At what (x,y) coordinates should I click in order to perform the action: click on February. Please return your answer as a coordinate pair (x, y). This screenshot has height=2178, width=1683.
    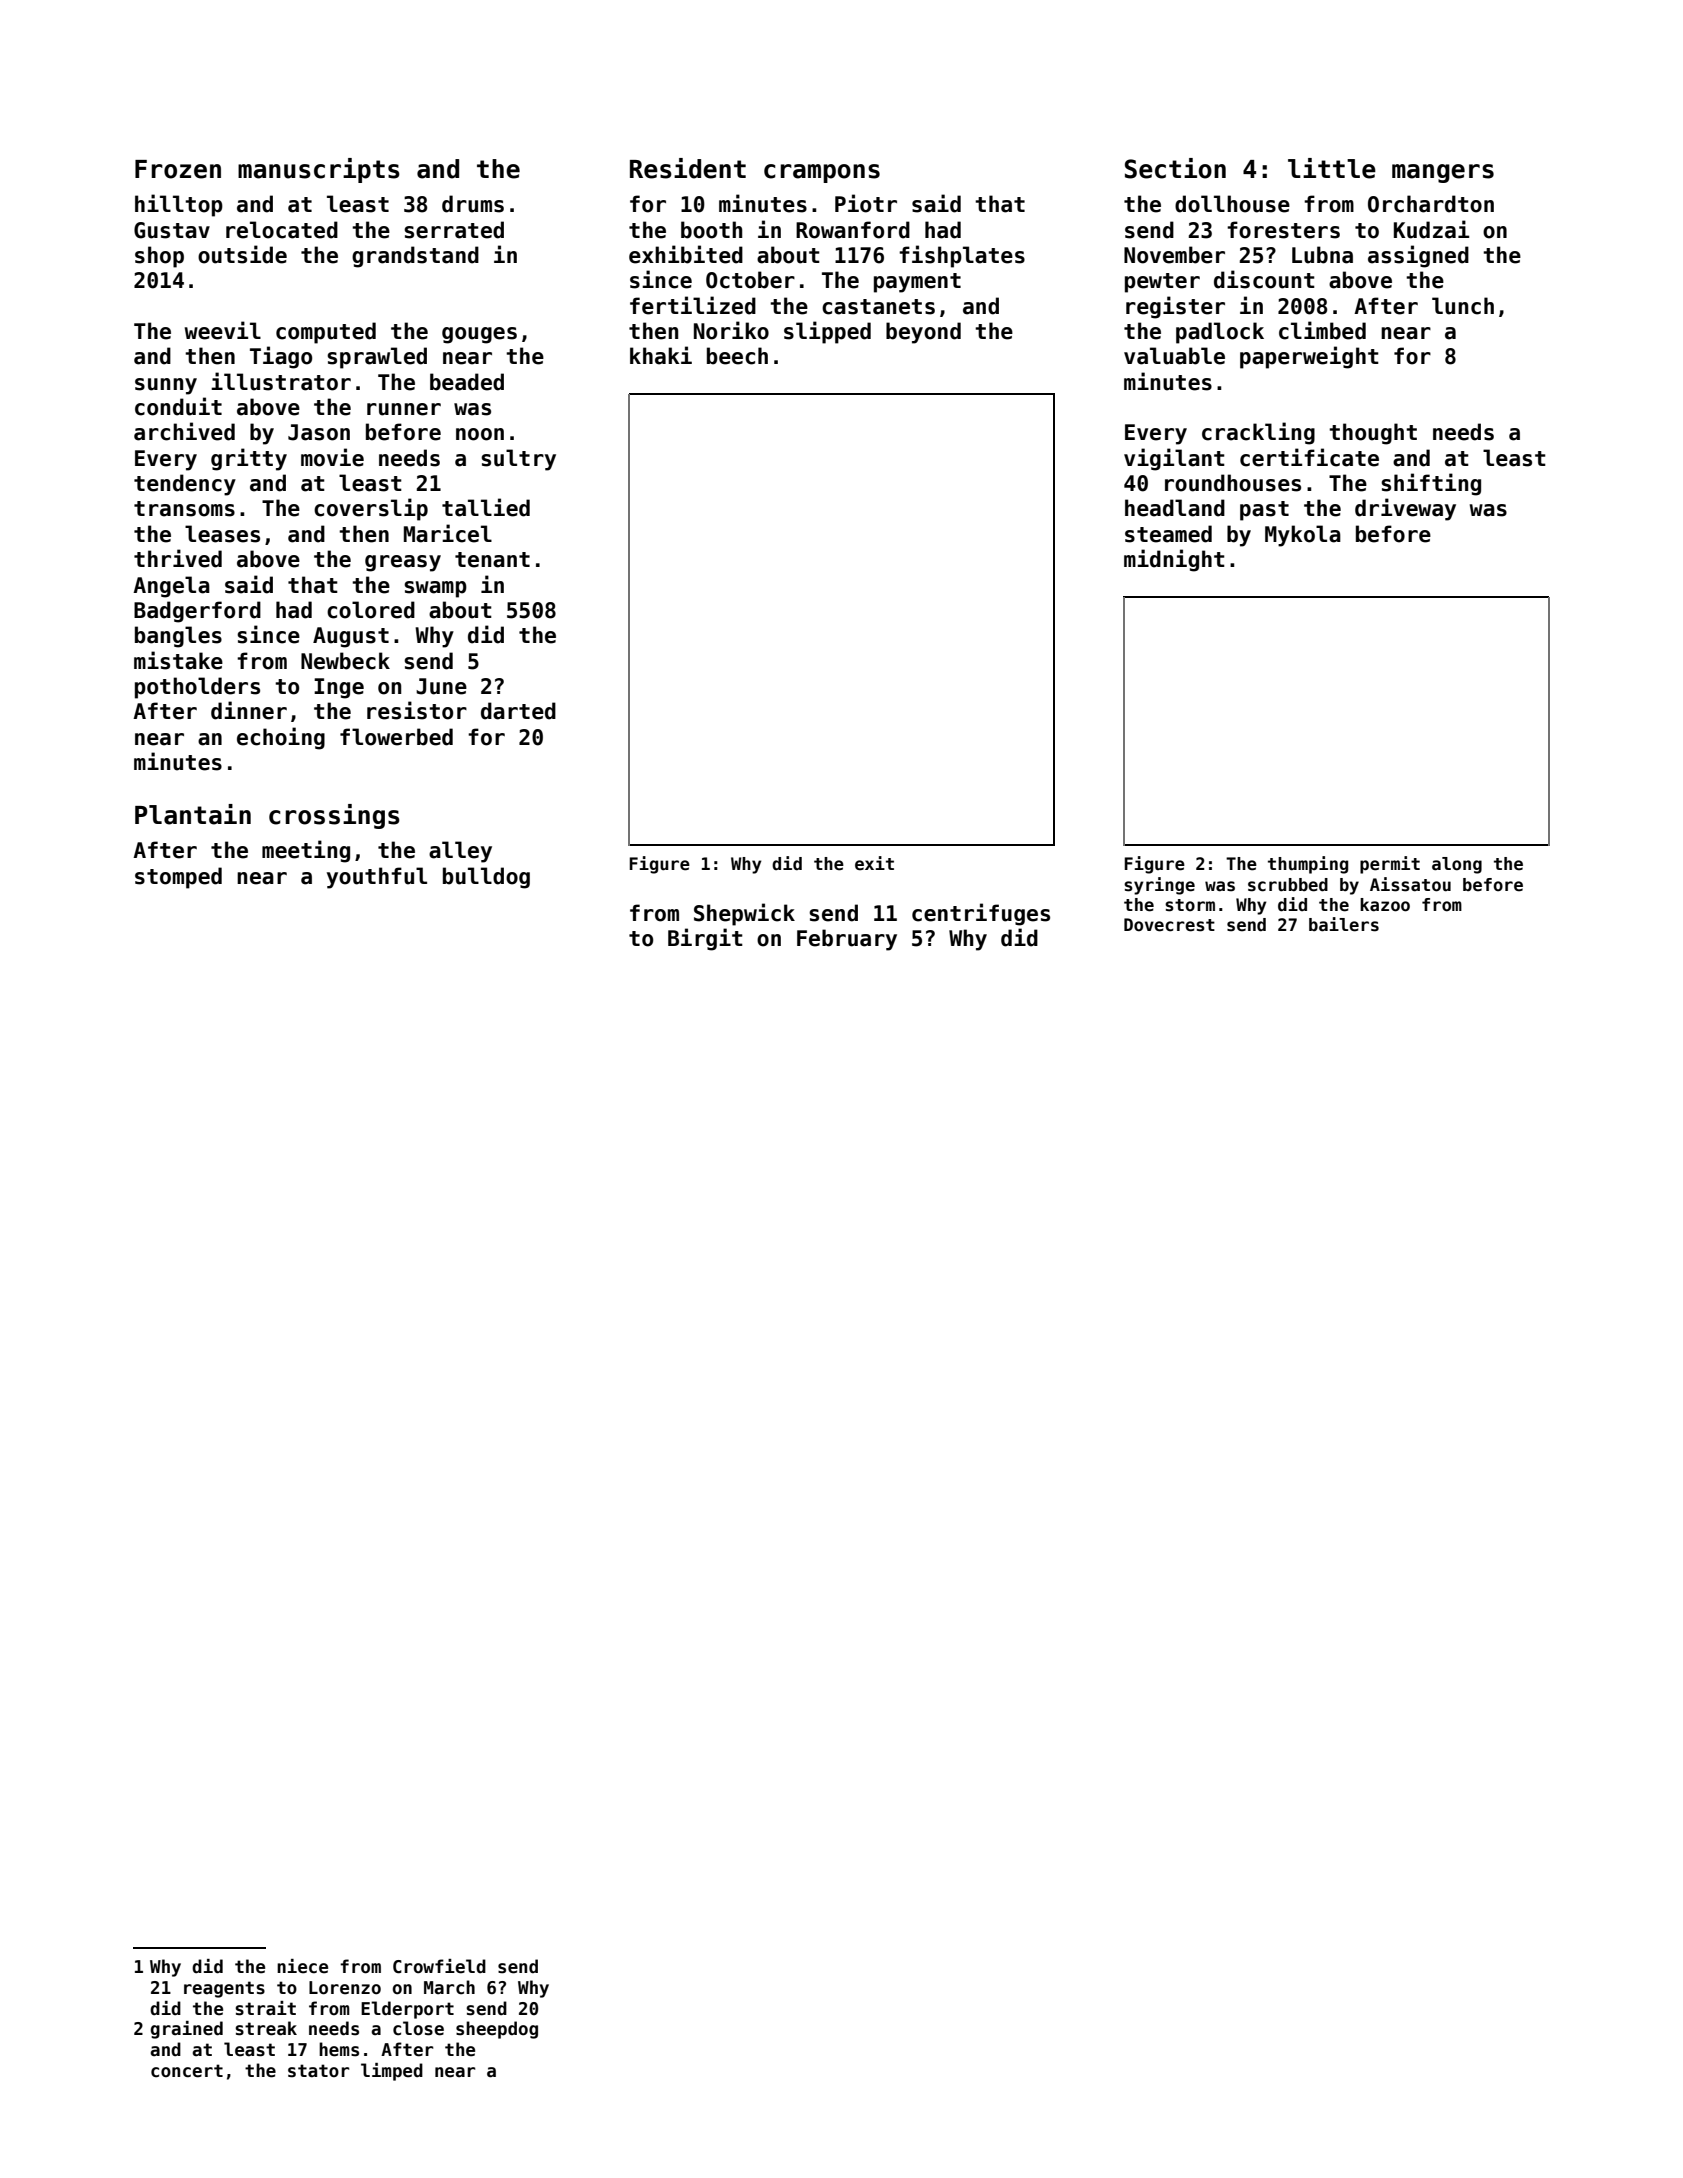
    Looking at the image, I should click on (847, 940).
